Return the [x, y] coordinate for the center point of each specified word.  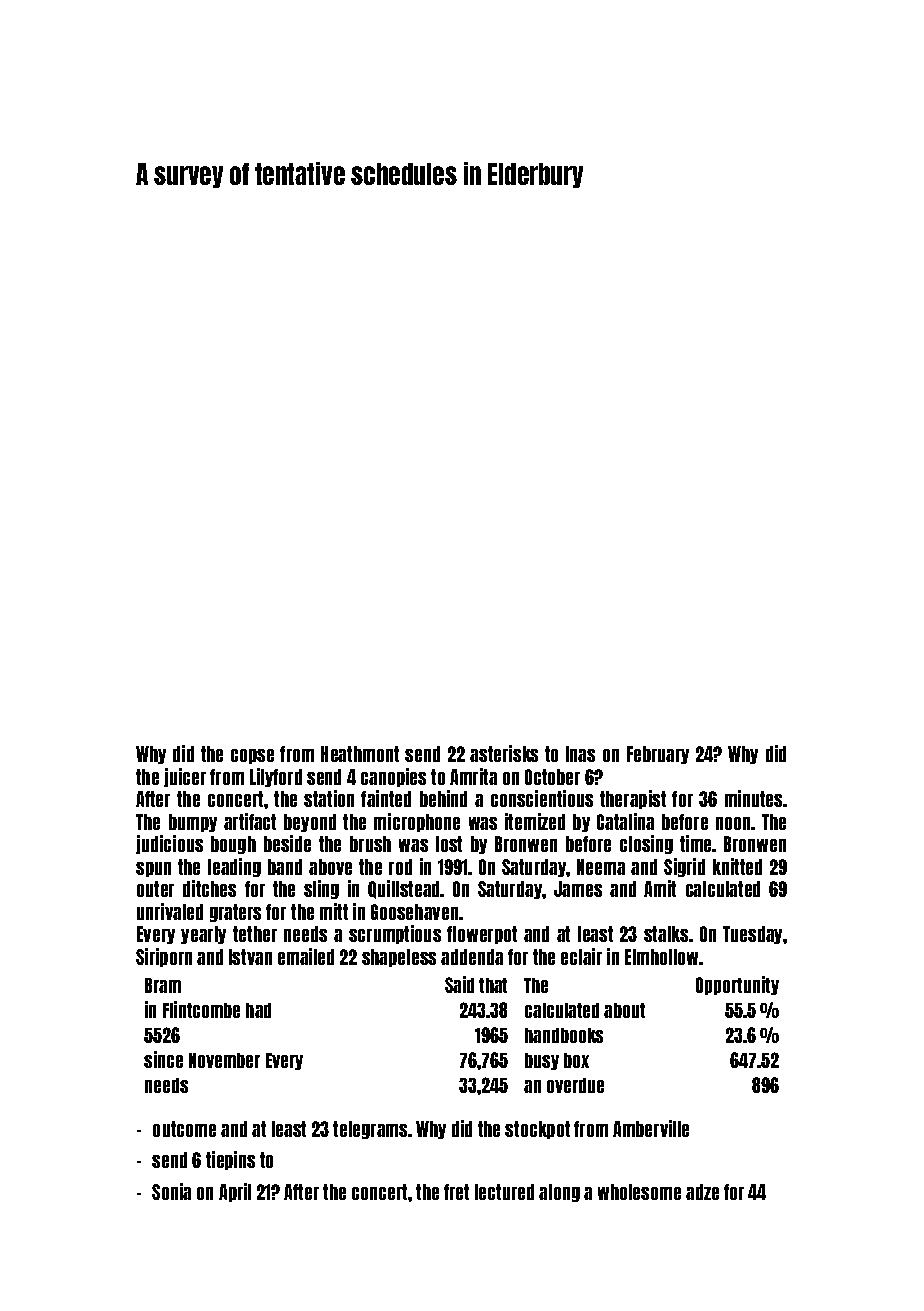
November [224, 1060]
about [624, 1010]
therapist [633, 799]
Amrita [473, 776]
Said [459, 984]
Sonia [171, 1191]
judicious [169, 844]
